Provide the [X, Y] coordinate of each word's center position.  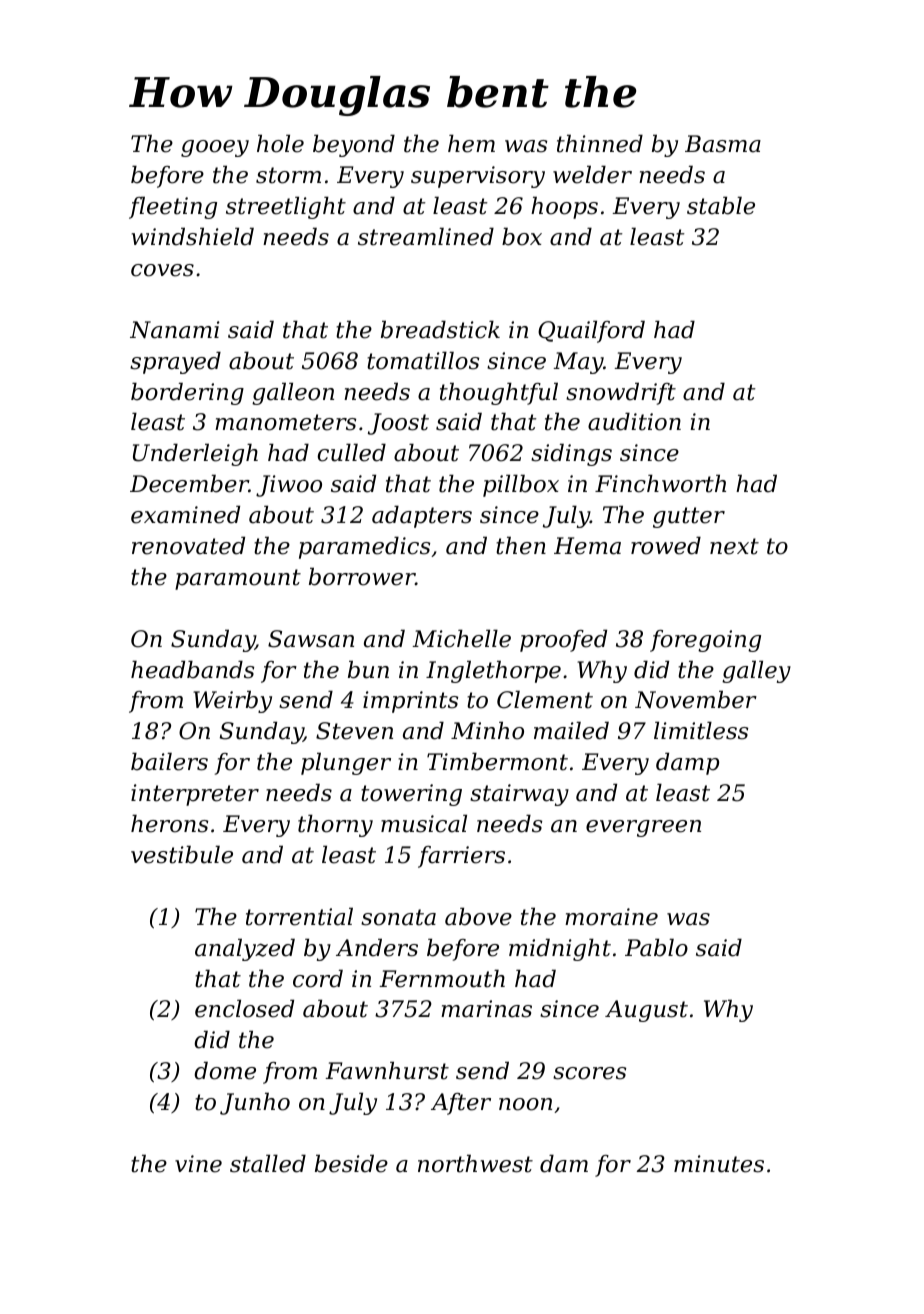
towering [411, 795]
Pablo [656, 947]
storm [288, 175]
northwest [475, 1163]
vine [198, 1164]
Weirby [232, 701]
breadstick [440, 329]
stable [721, 205]
